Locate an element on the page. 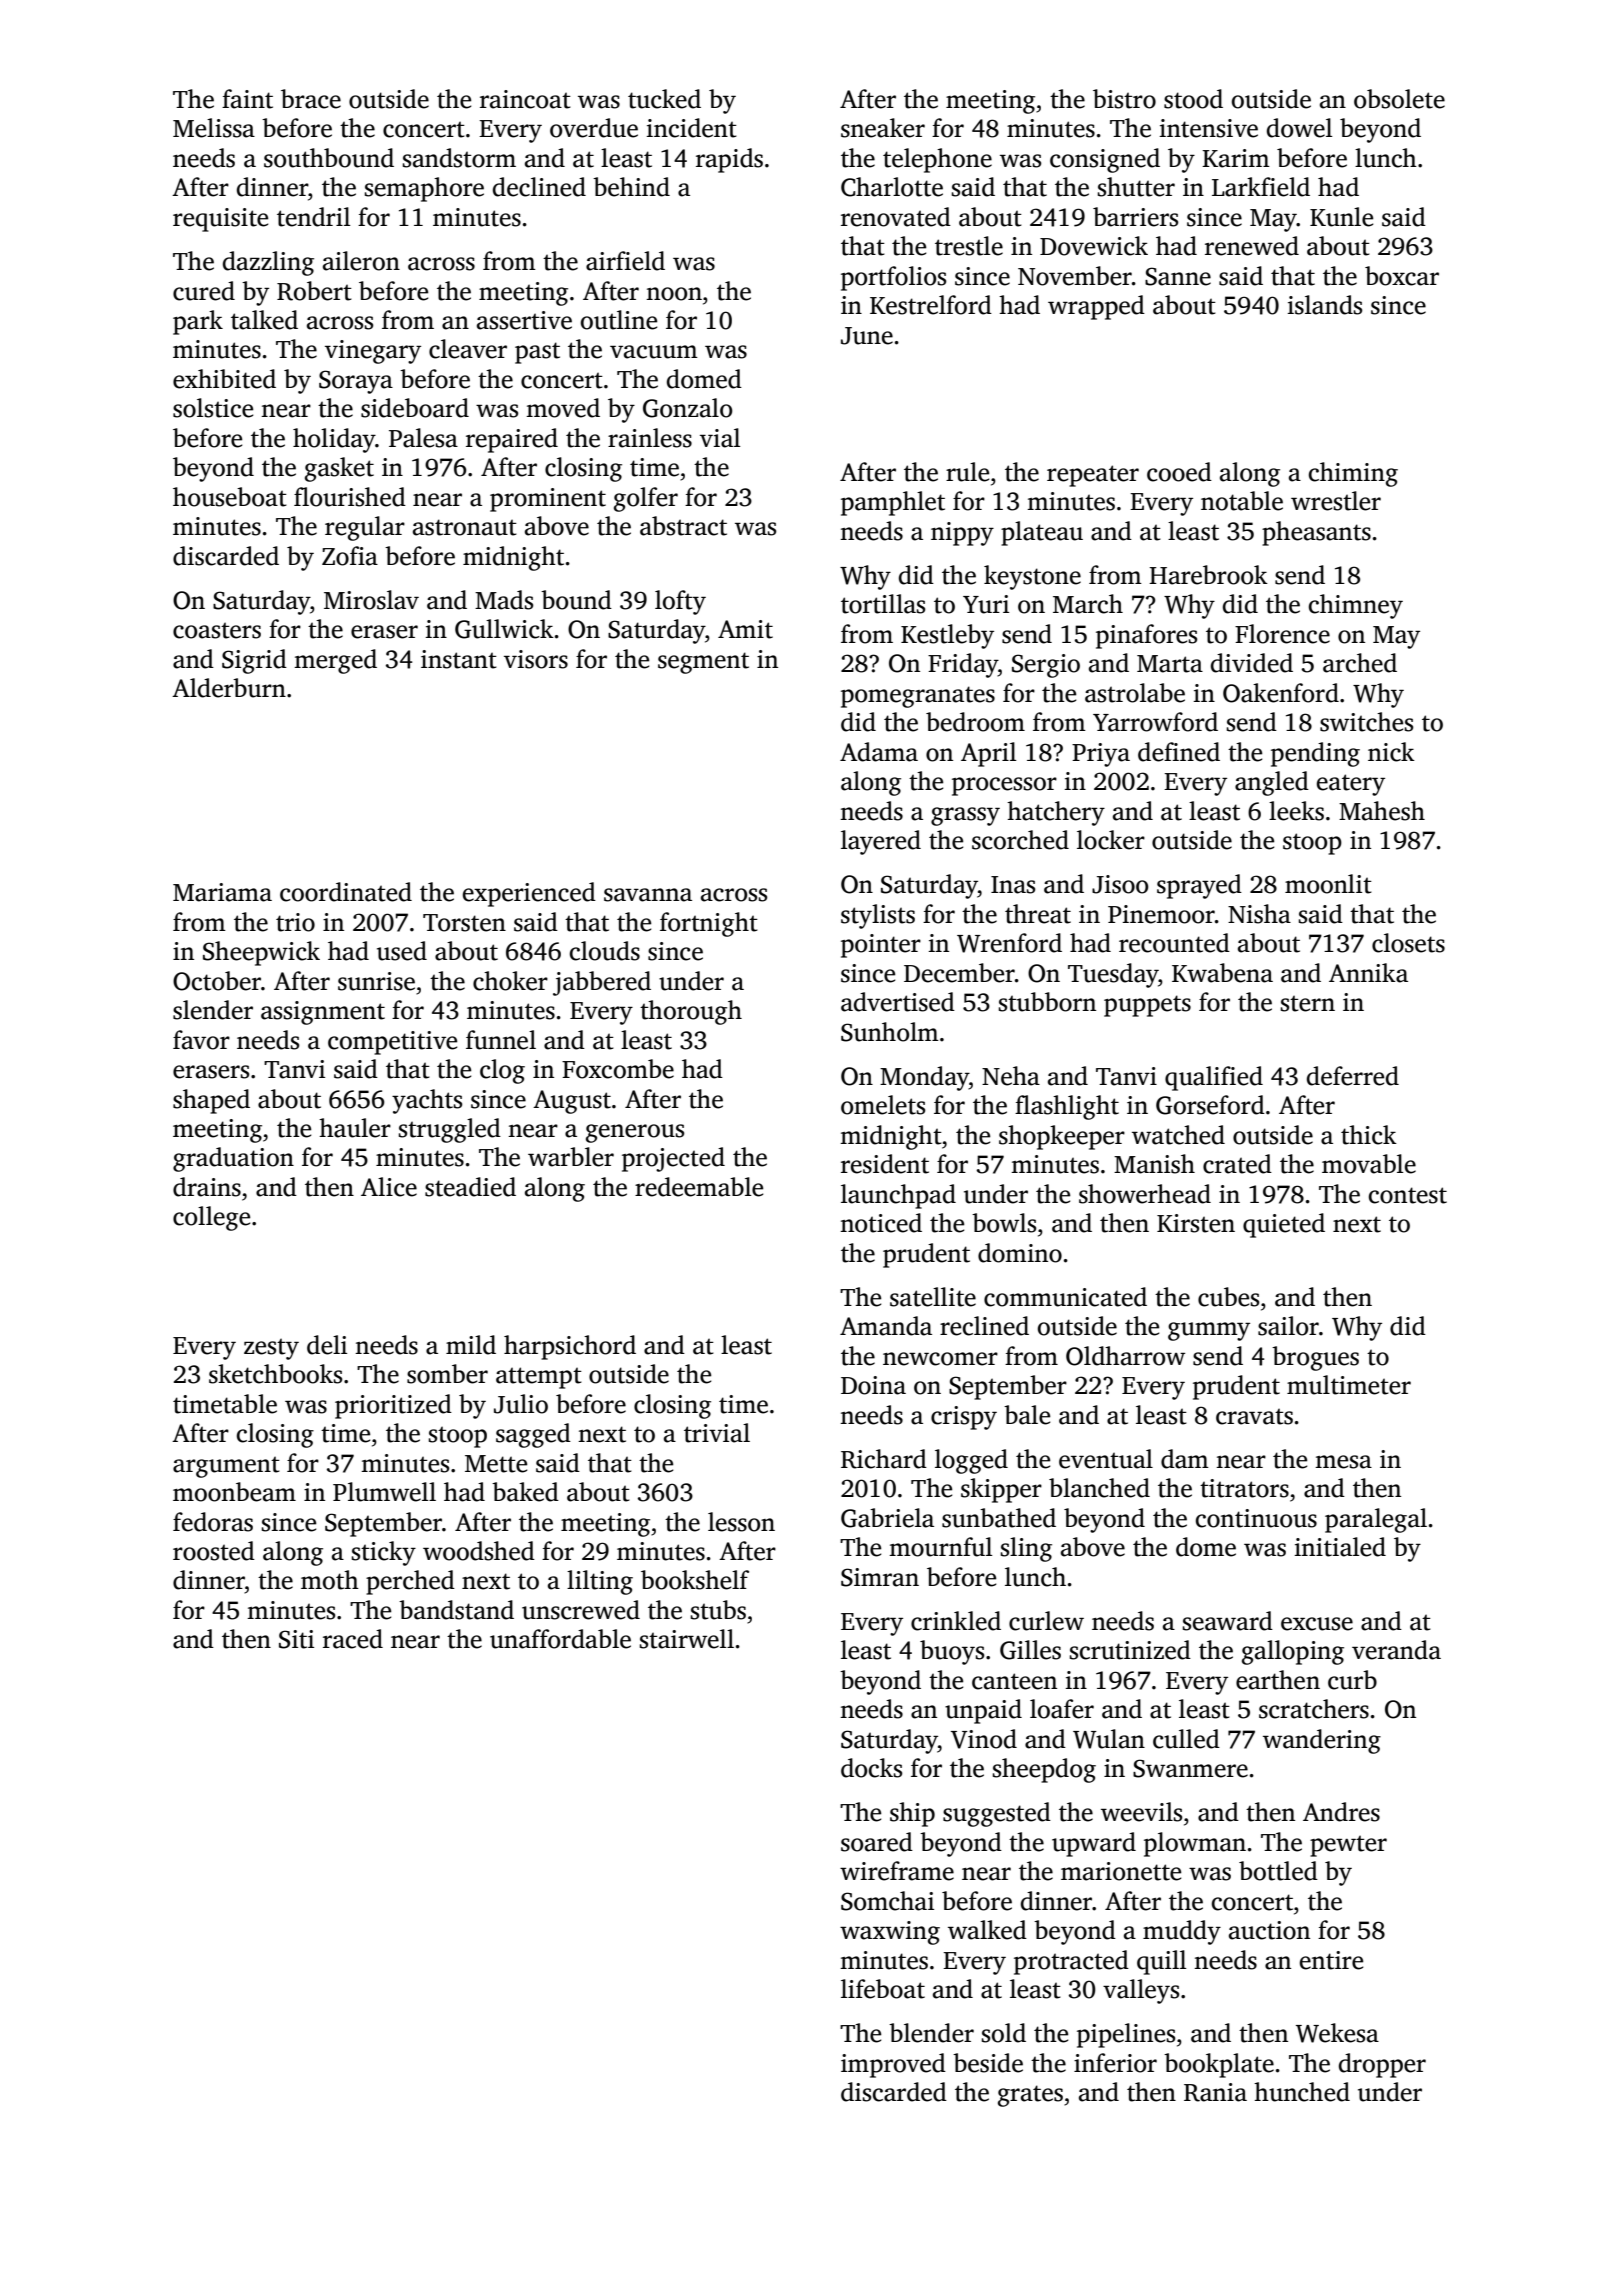 The width and height of the page is (1620, 2292). Simran is located at coordinates (880, 1577).
